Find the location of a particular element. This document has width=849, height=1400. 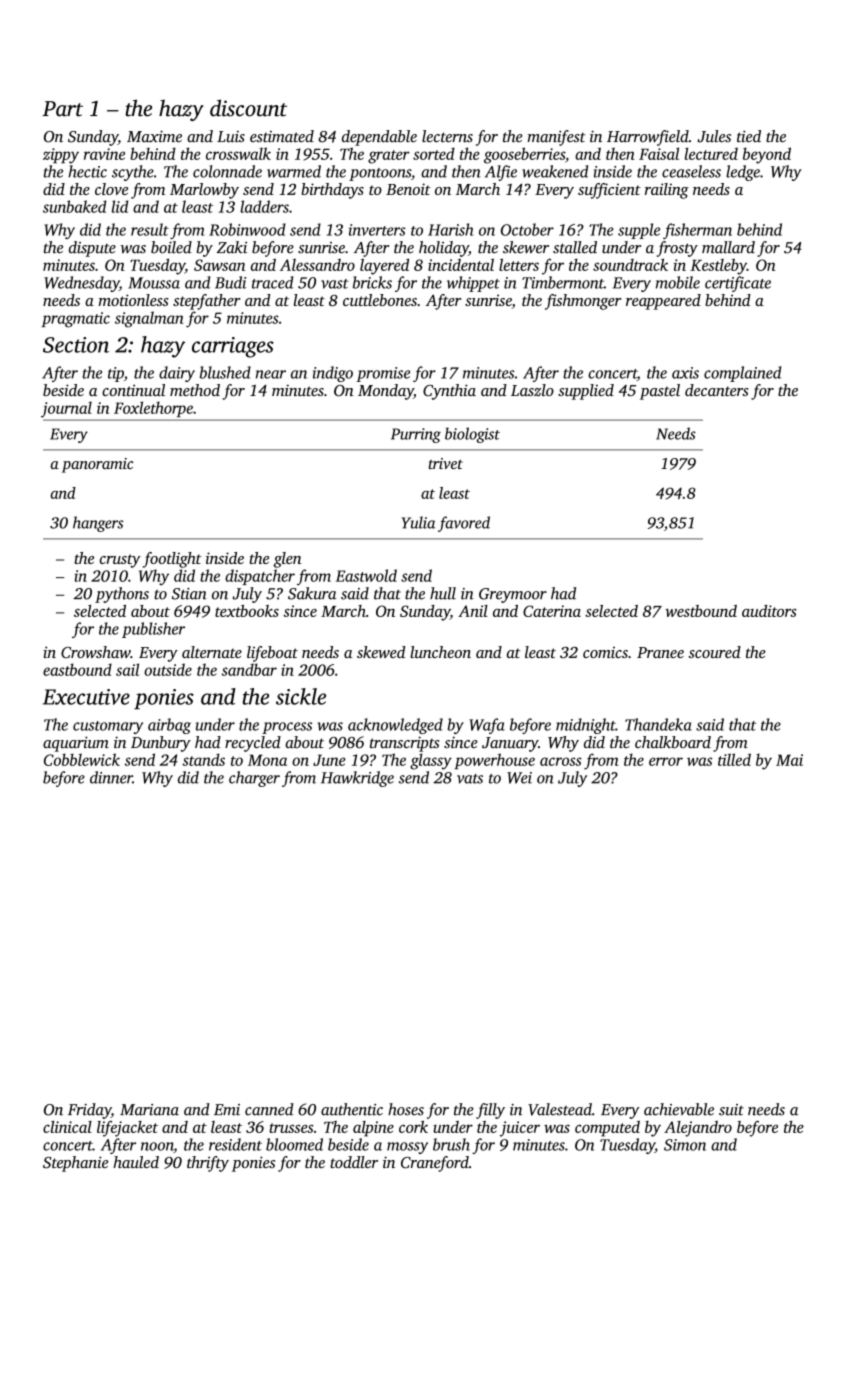

suit is located at coordinates (731, 1110).
